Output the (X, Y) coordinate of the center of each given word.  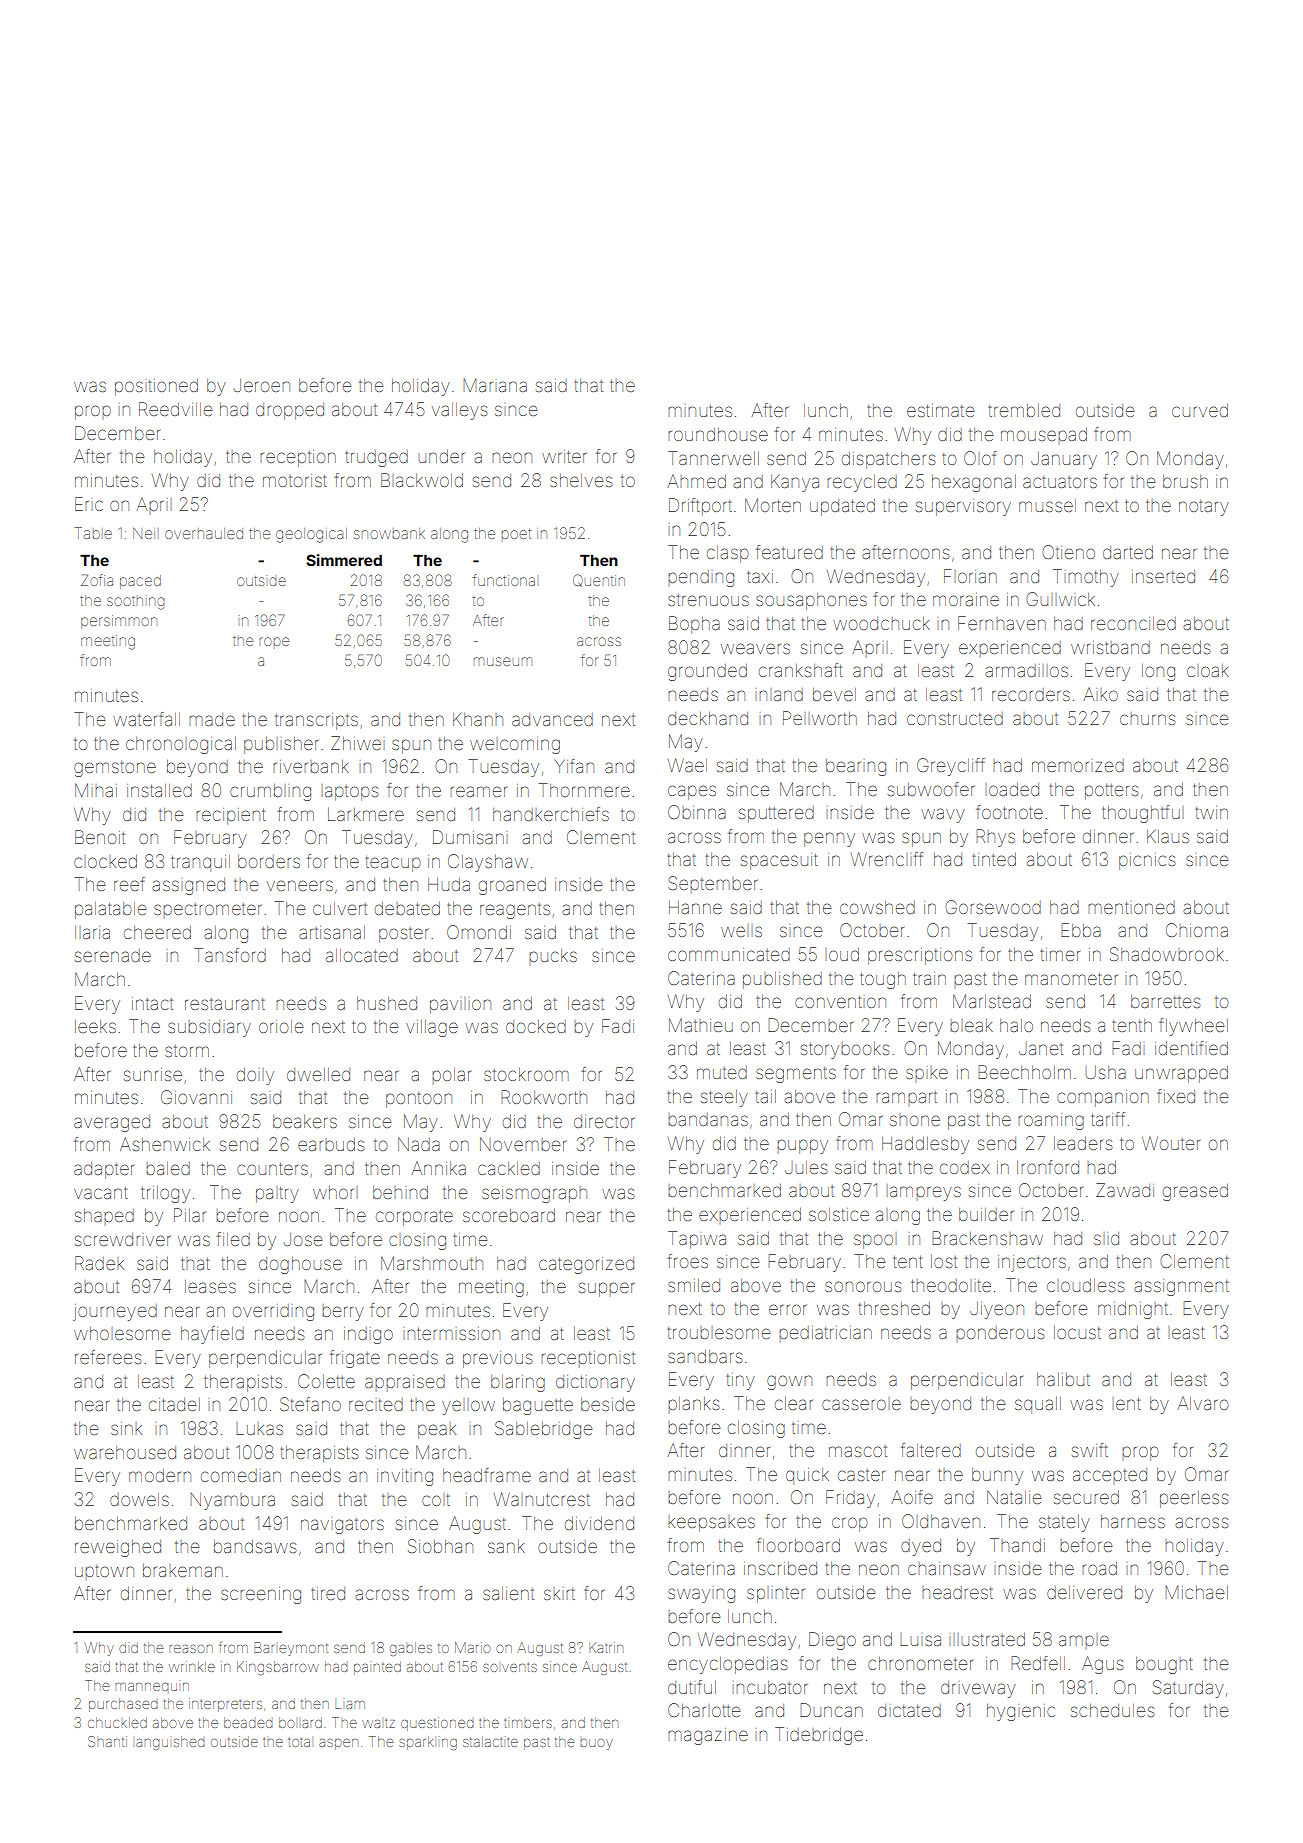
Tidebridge (819, 1736)
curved (1200, 410)
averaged (112, 1123)
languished (170, 1743)
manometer (1071, 979)
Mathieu (701, 1025)
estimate (940, 410)
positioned (156, 387)
